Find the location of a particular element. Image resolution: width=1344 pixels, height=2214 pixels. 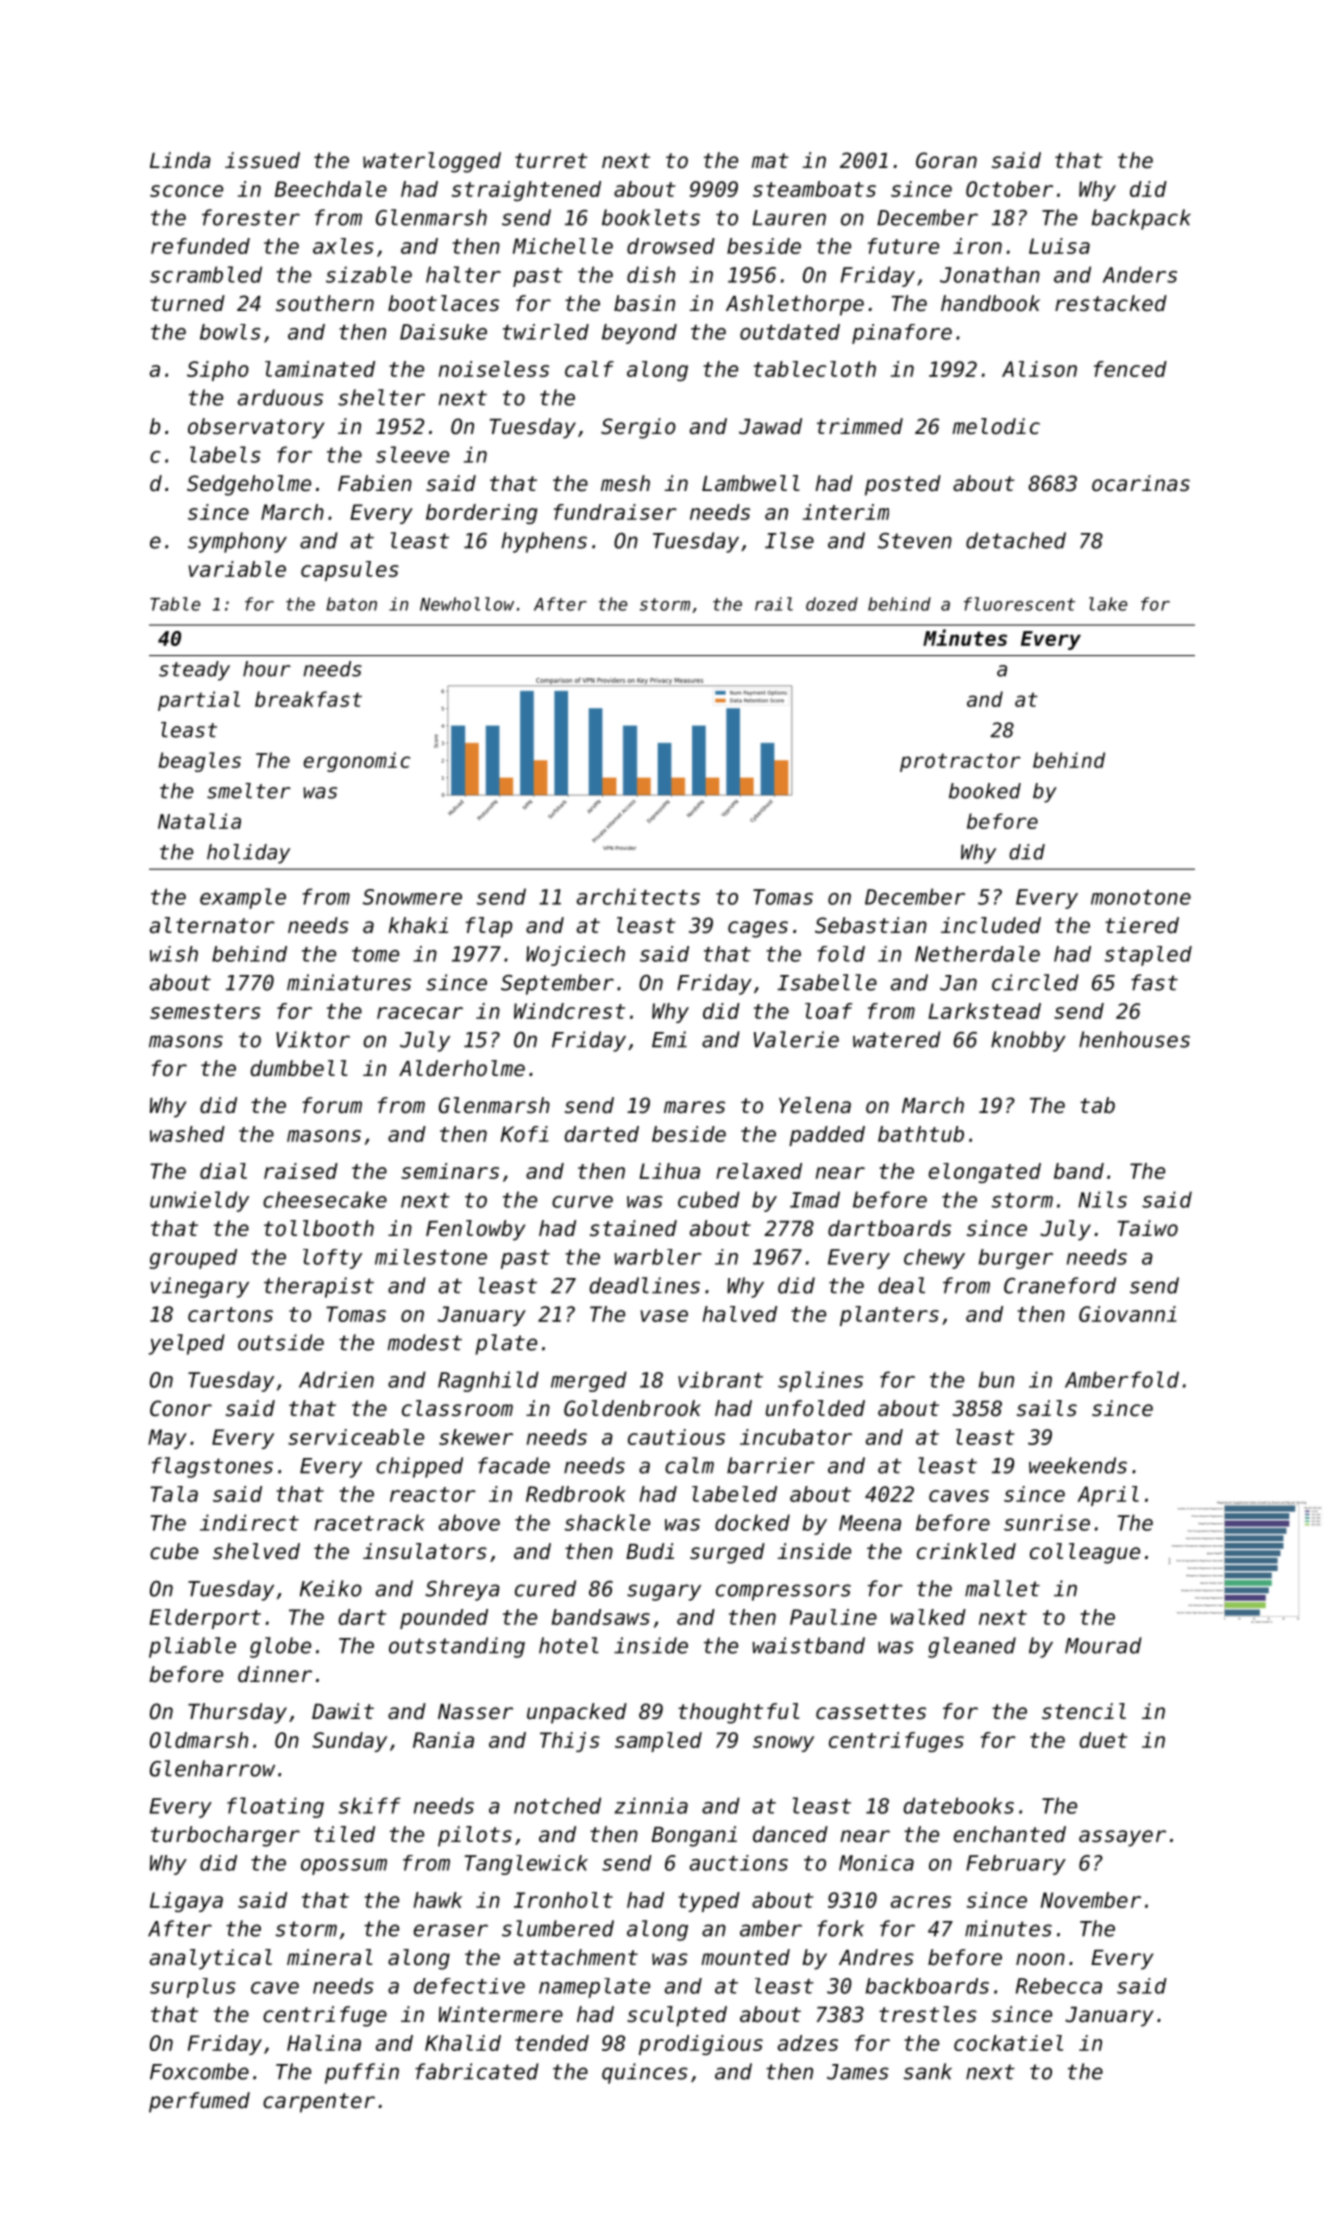

Steven is located at coordinates (915, 541).
